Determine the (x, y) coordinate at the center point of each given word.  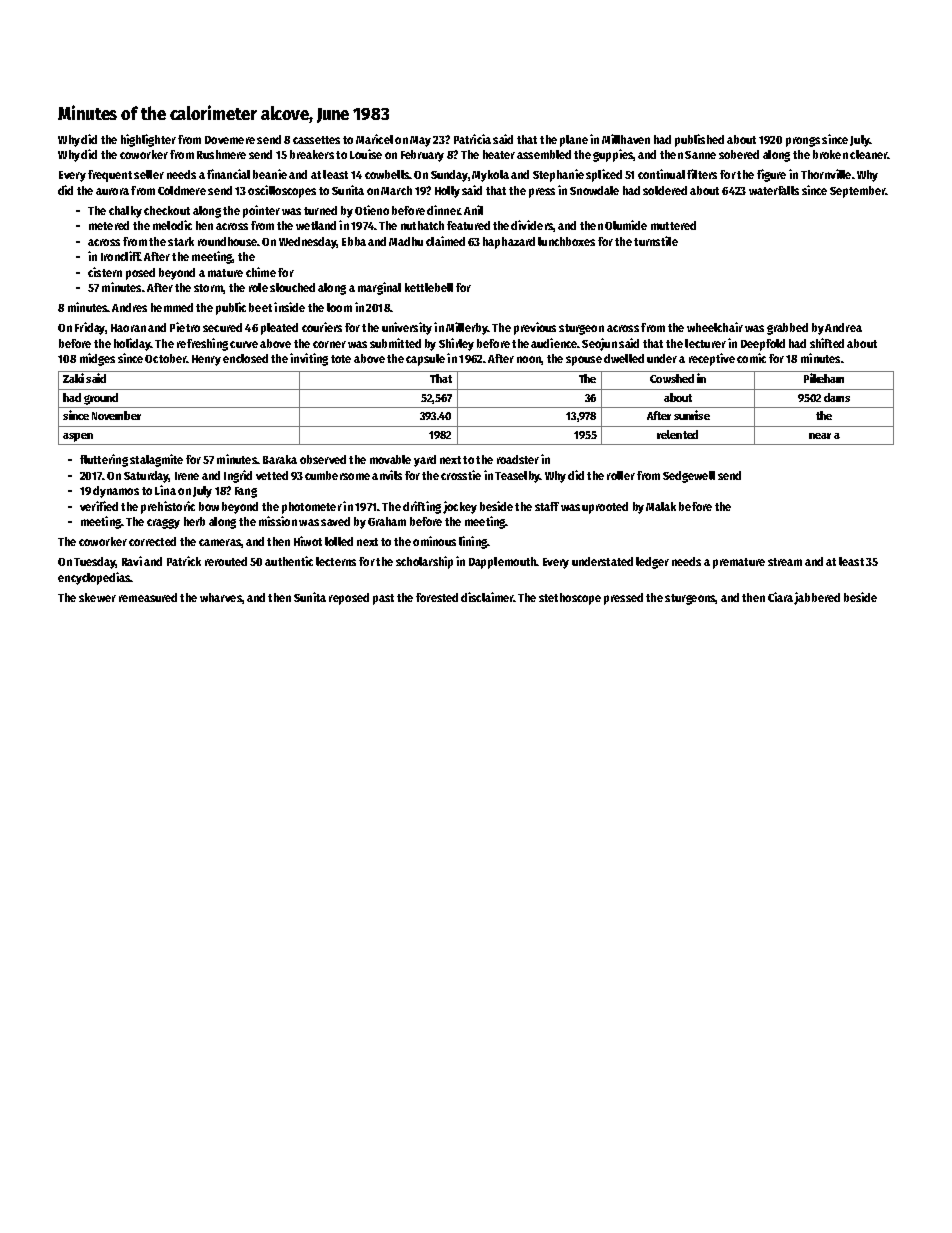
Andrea (843, 327)
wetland (316, 225)
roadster (518, 459)
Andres (129, 307)
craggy (163, 524)
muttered (673, 225)
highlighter (148, 140)
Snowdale (594, 190)
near (820, 436)
